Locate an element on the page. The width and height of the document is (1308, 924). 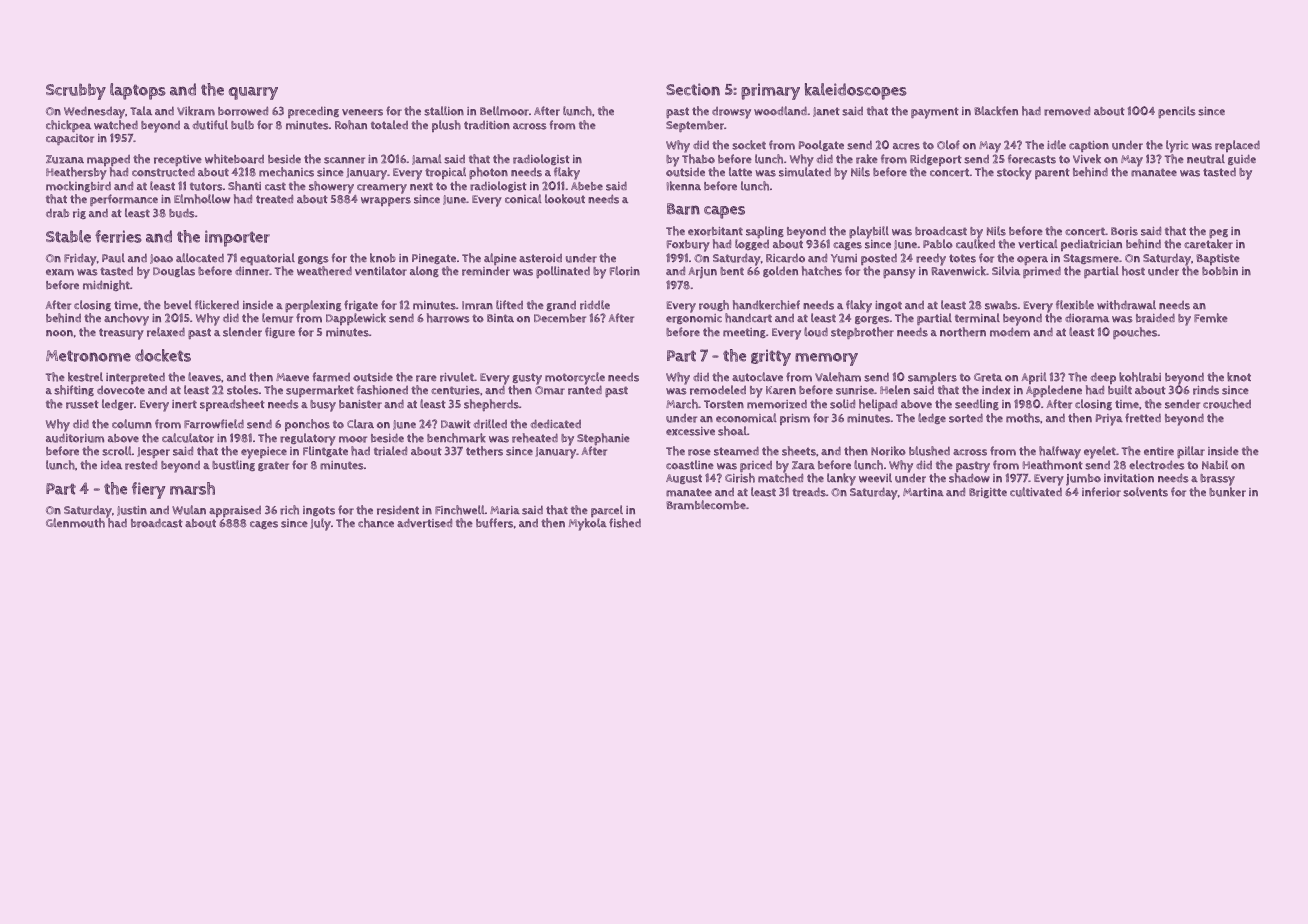
fished is located at coordinates (625, 523).
